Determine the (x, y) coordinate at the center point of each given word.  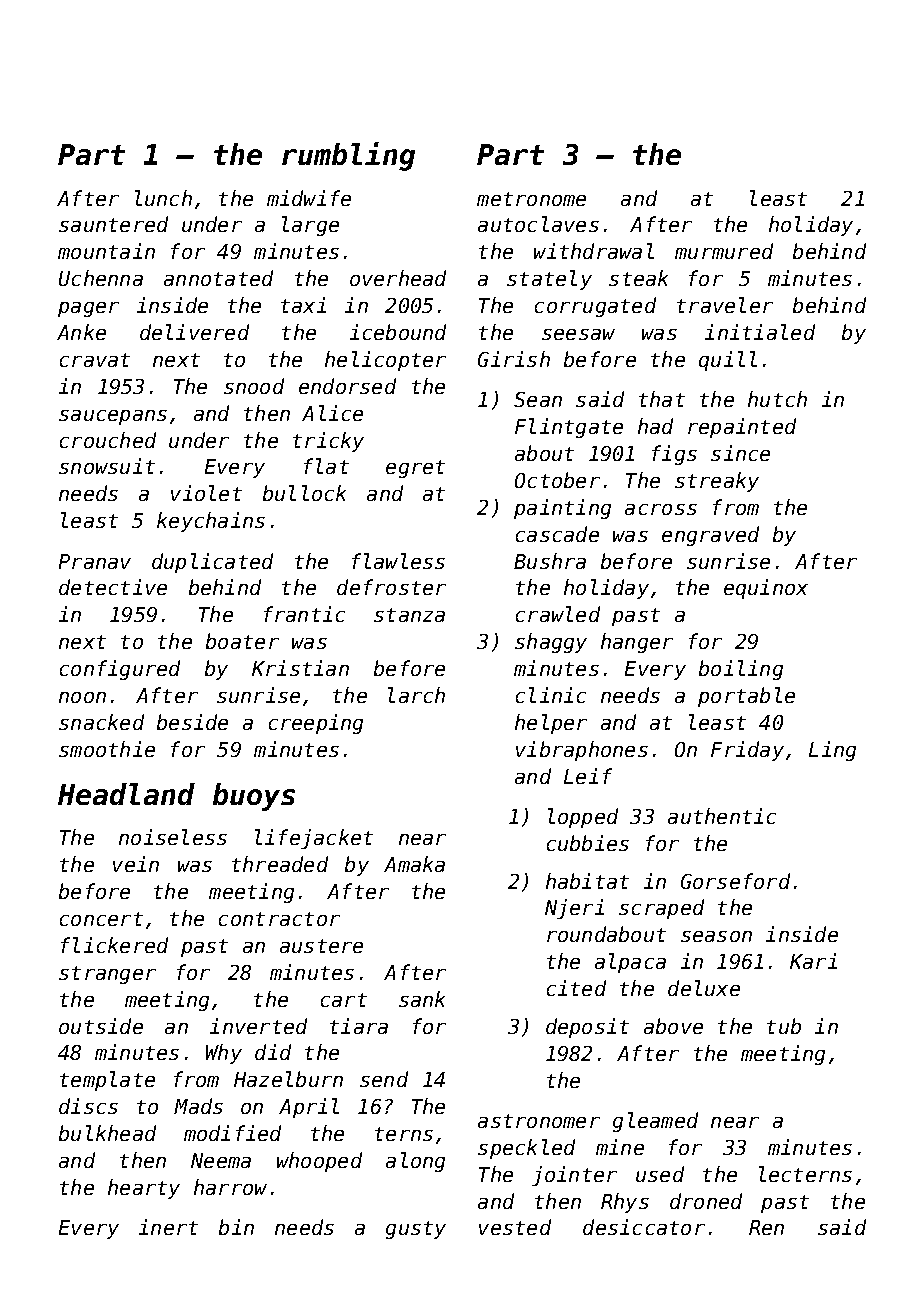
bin (236, 1227)
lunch (163, 198)
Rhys (625, 1203)
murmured (724, 251)
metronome (531, 199)
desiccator (644, 1227)
